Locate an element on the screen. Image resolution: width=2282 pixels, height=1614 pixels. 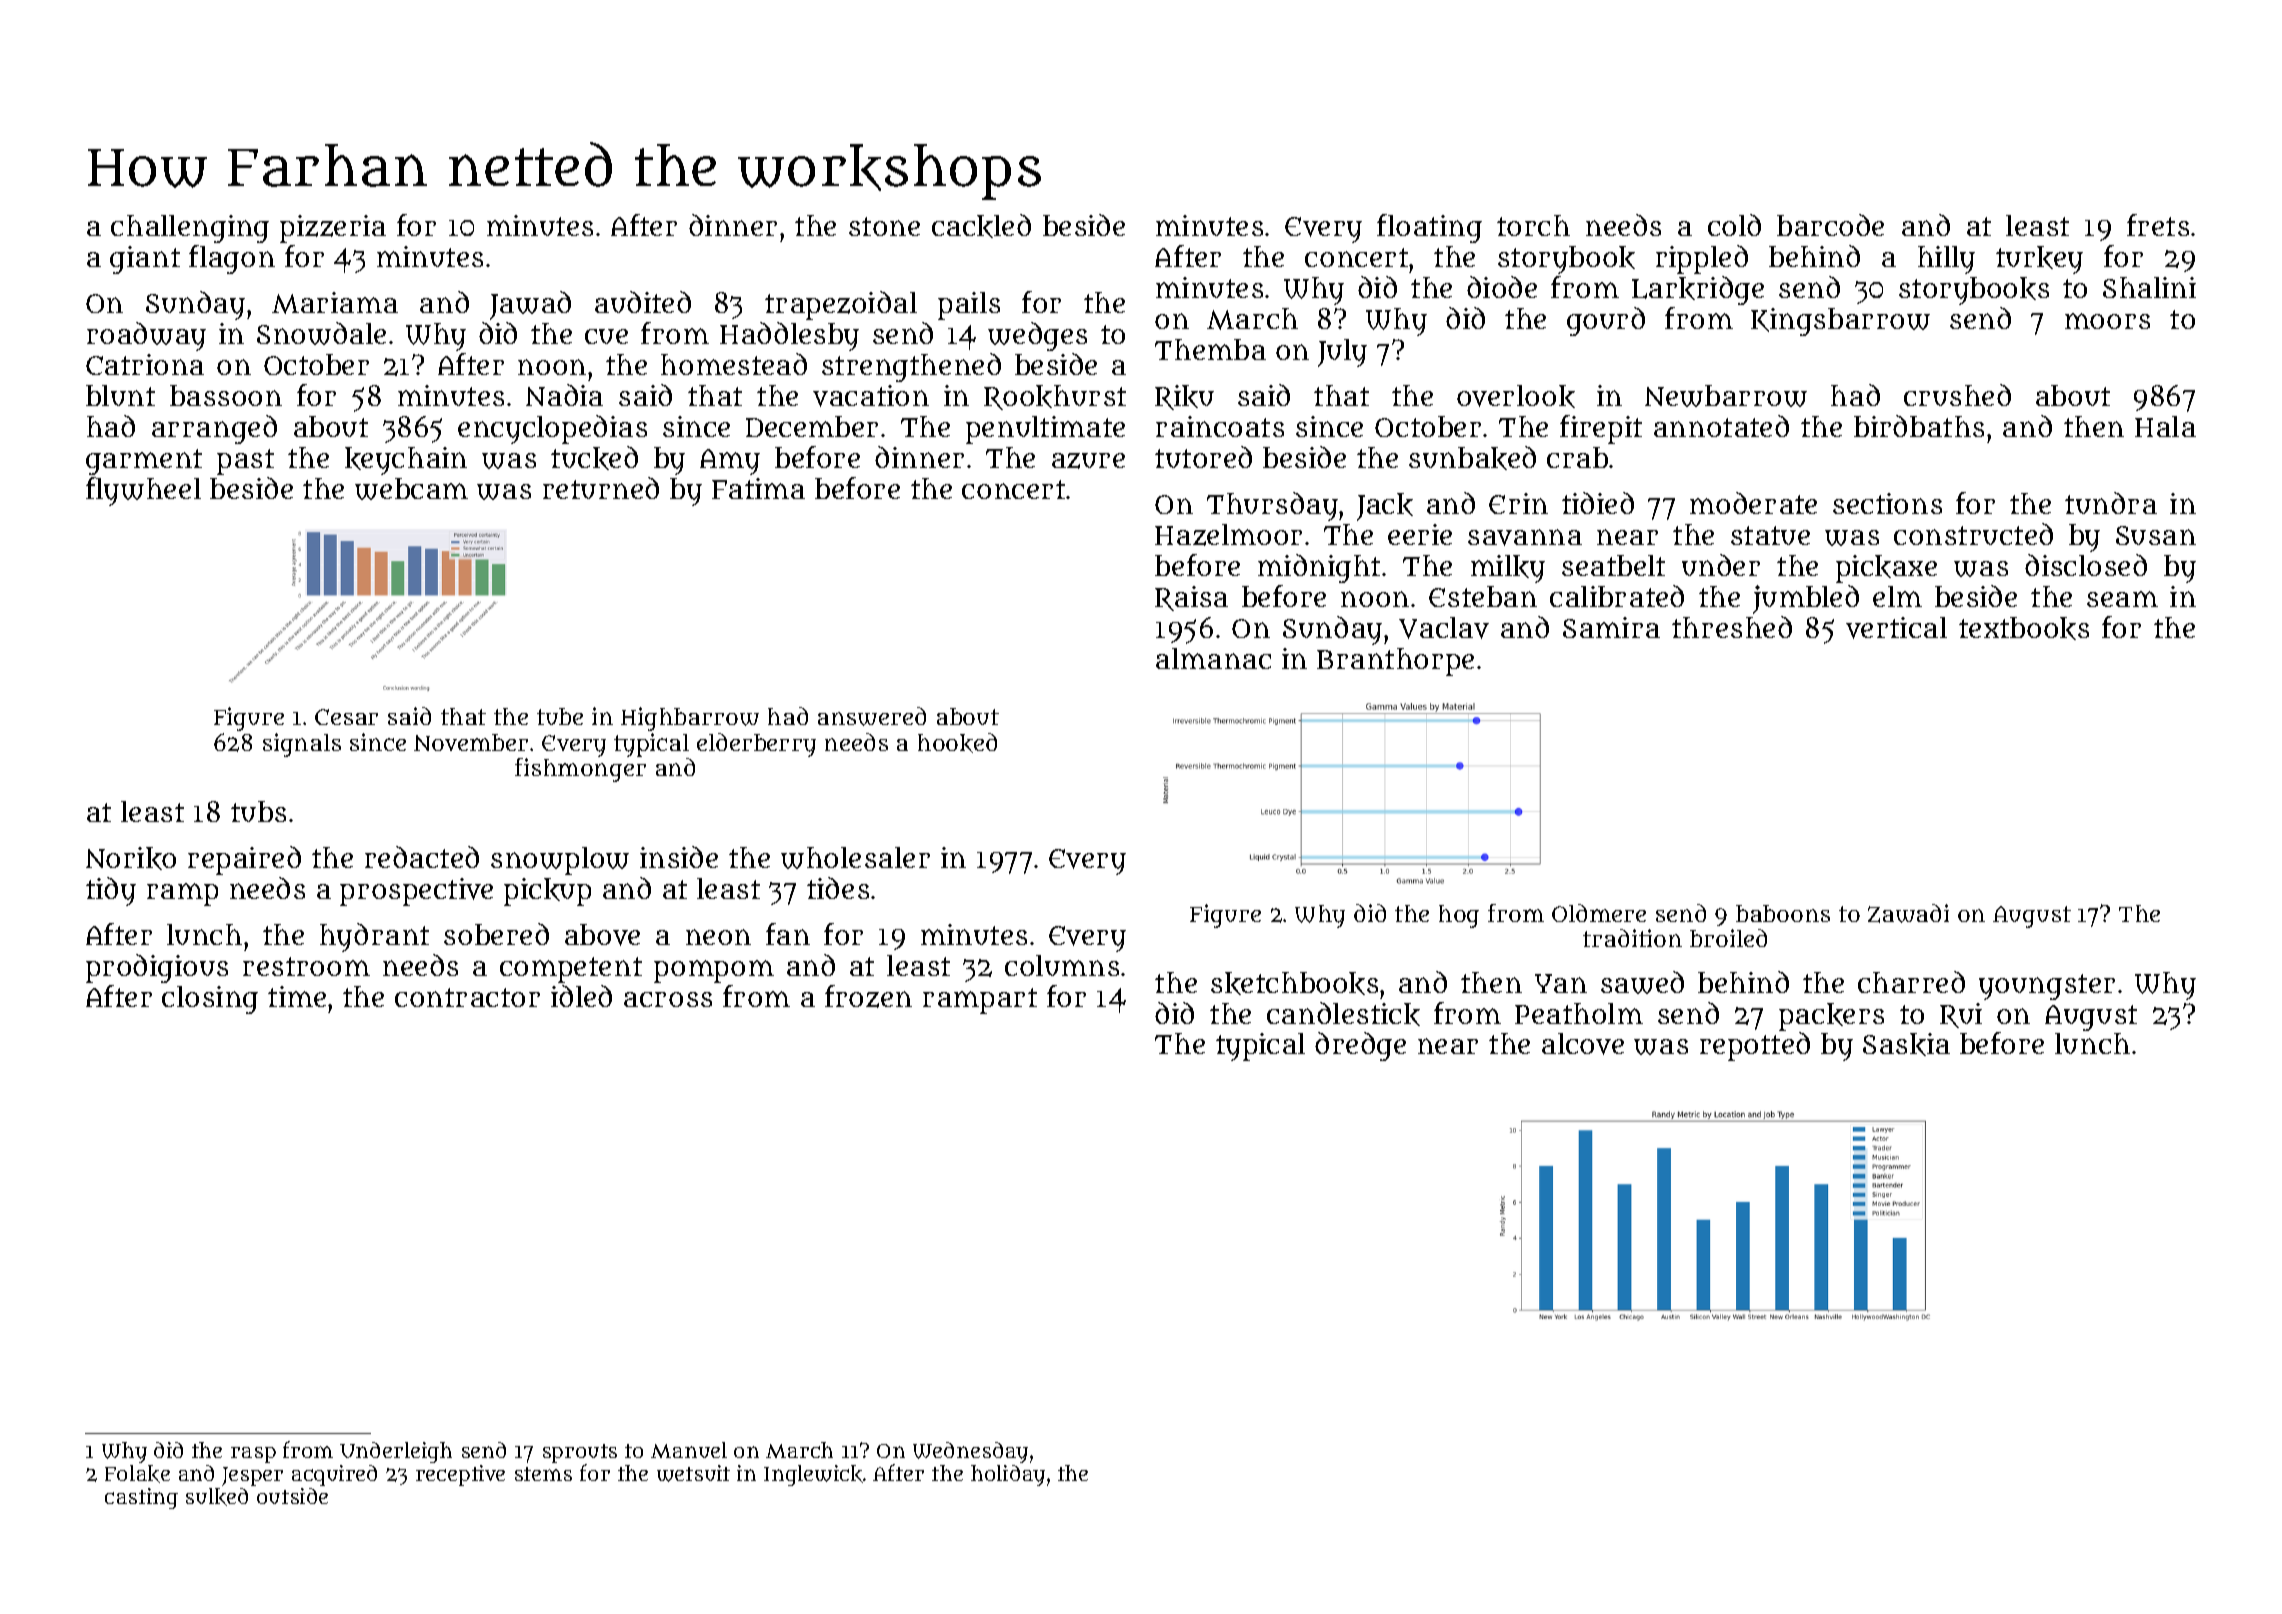
Kingsbarrow is located at coordinates (1840, 322).
